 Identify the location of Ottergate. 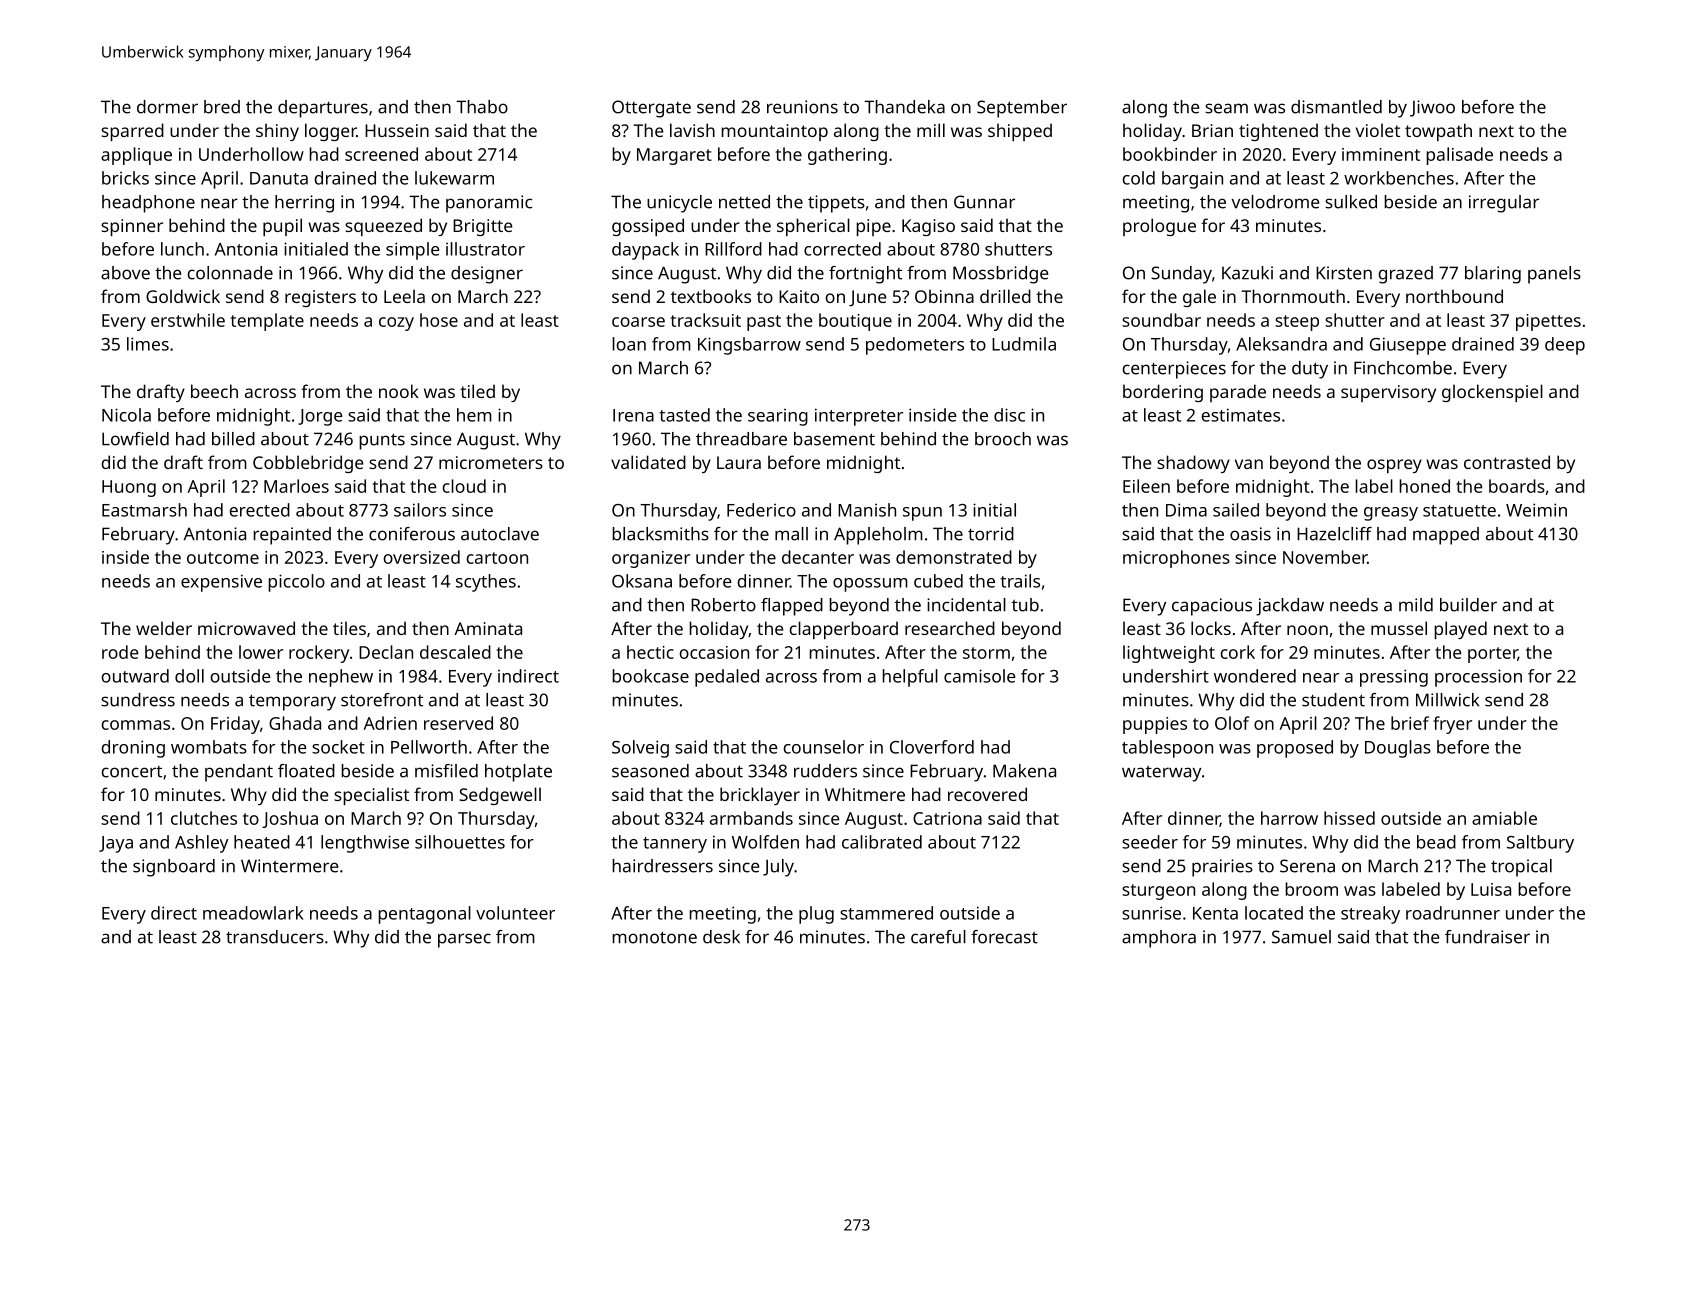
(651, 109).
